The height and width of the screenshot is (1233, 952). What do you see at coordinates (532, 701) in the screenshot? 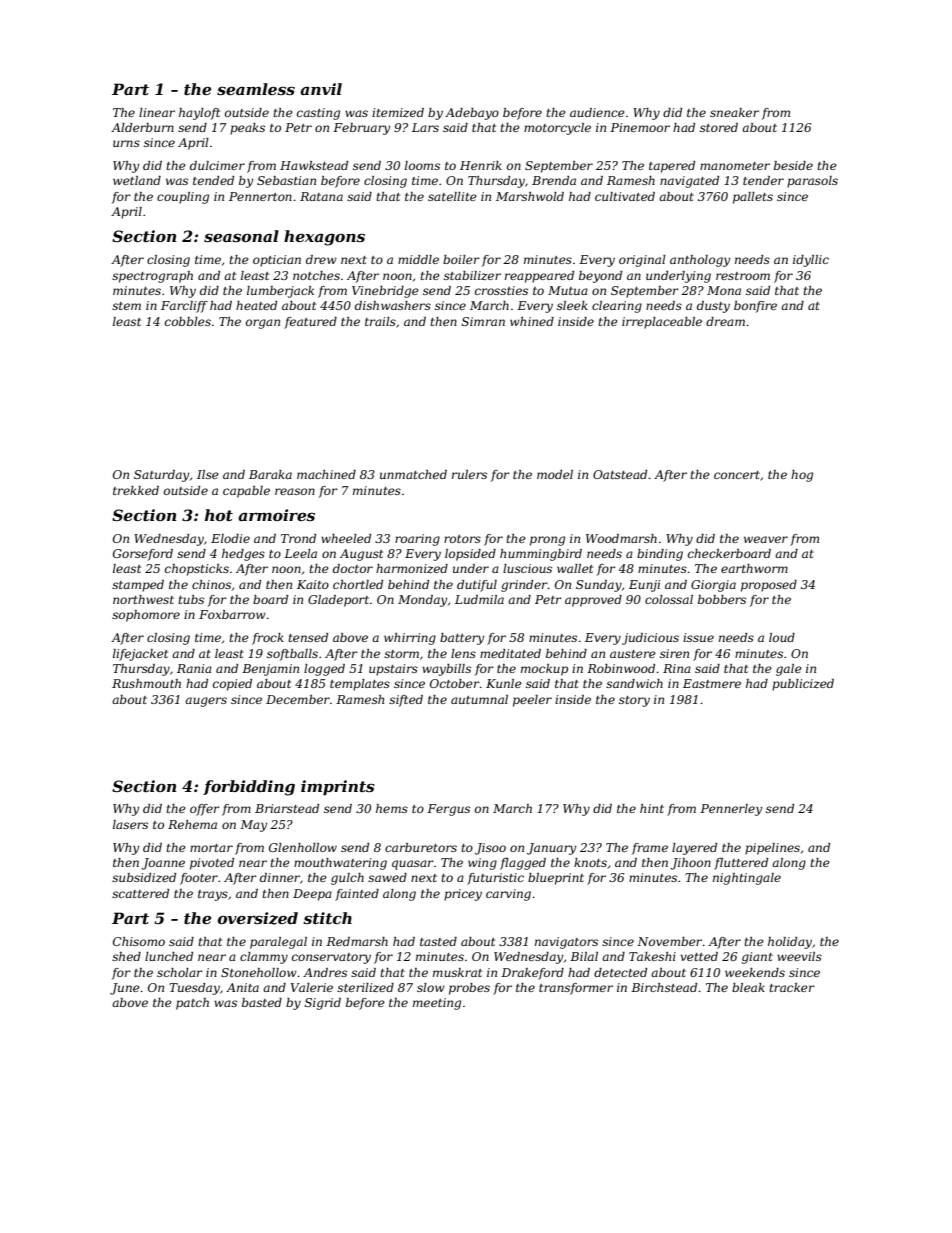
I see `peeler` at bounding box center [532, 701].
